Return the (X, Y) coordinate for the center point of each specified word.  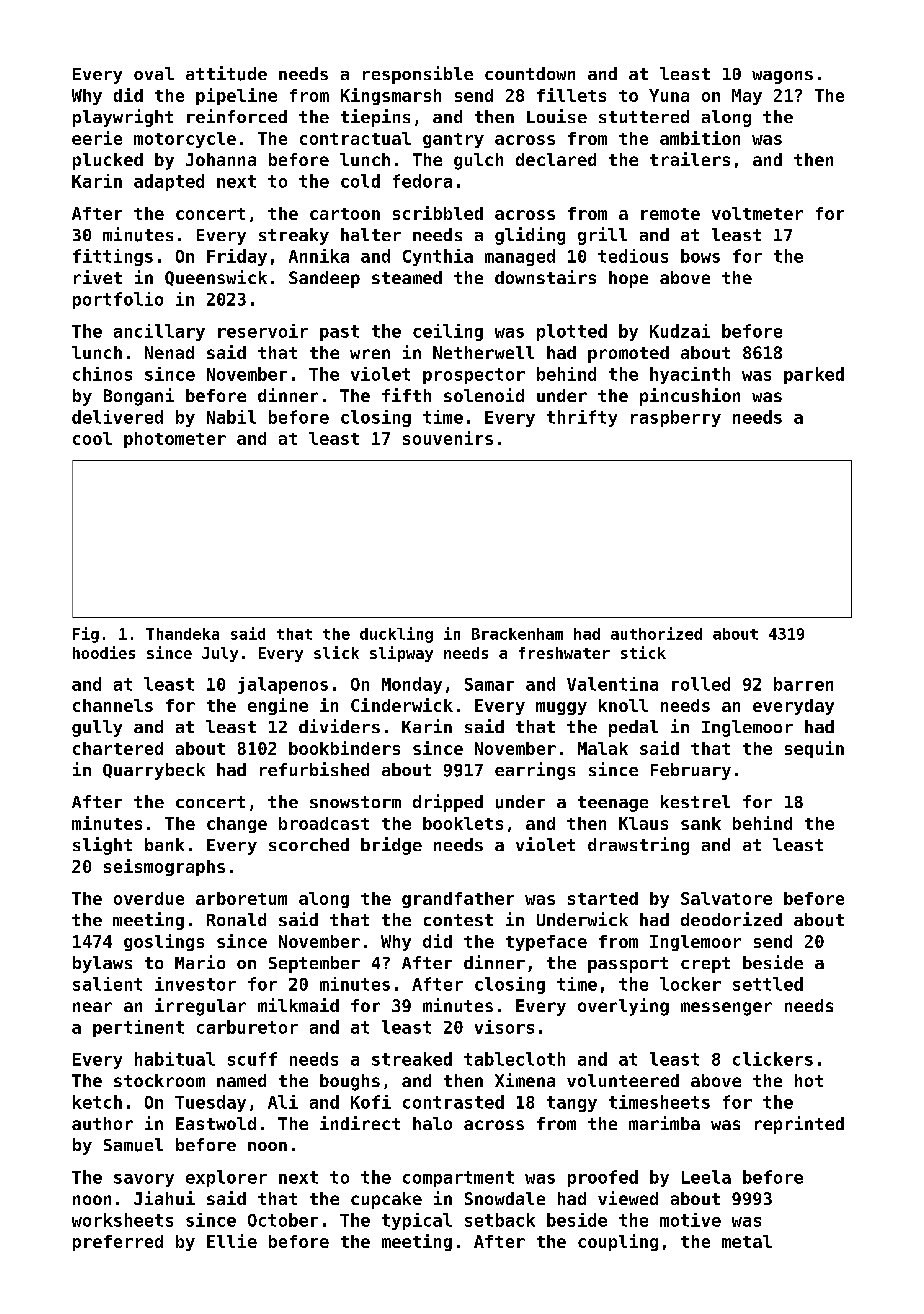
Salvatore (726, 898)
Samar (489, 684)
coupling (618, 1242)
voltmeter (757, 213)
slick (336, 652)
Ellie (232, 1241)
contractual (355, 138)
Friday (237, 257)
